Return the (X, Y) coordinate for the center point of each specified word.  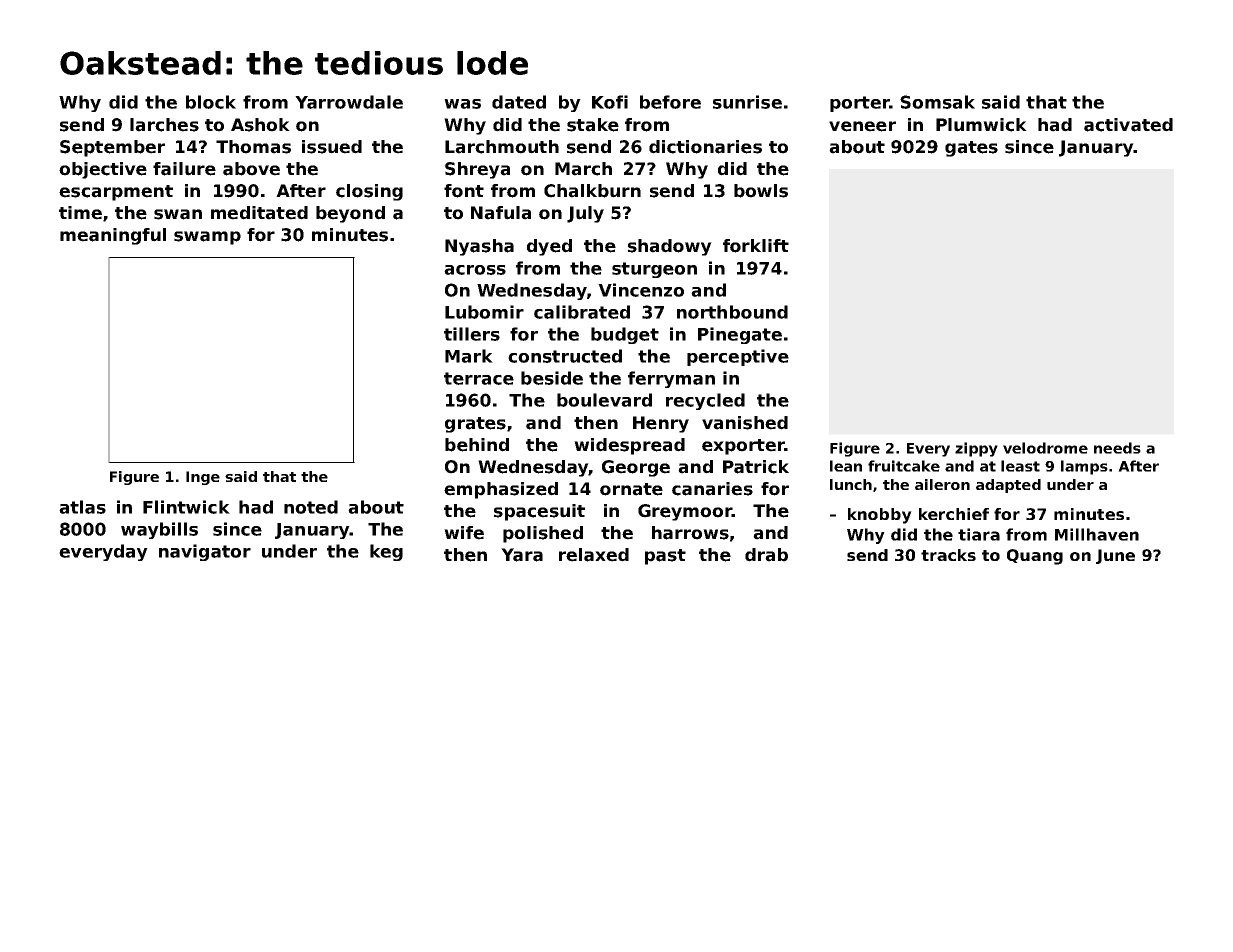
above (251, 169)
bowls (761, 191)
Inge (203, 478)
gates (971, 149)
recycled (705, 401)
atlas (82, 507)
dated (519, 102)
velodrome (1045, 448)
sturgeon (654, 270)
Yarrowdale (349, 102)
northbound (732, 312)
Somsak (937, 102)
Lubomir (484, 312)
